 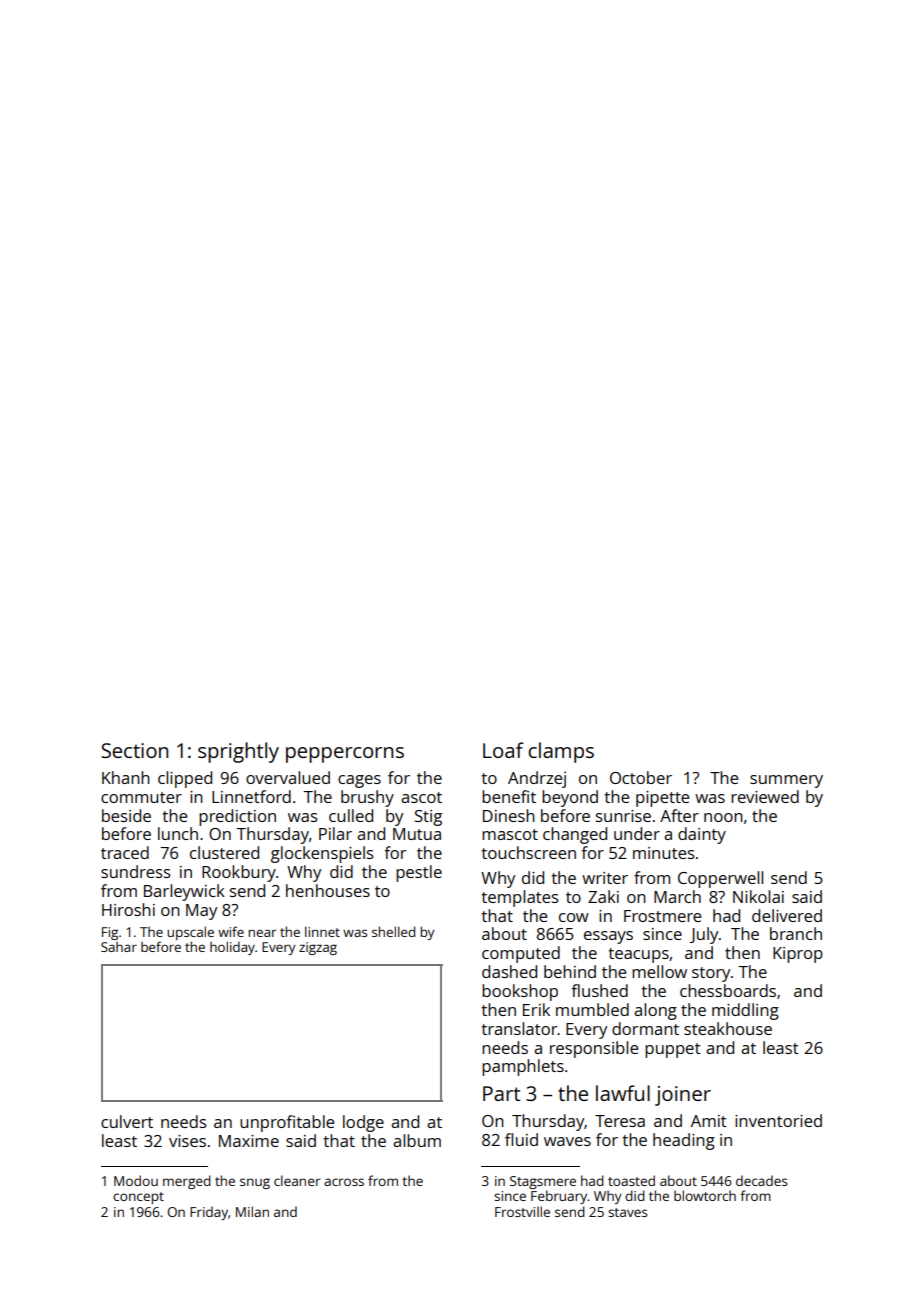 What do you see at coordinates (520, 992) in the image?
I see `bookshop` at bounding box center [520, 992].
